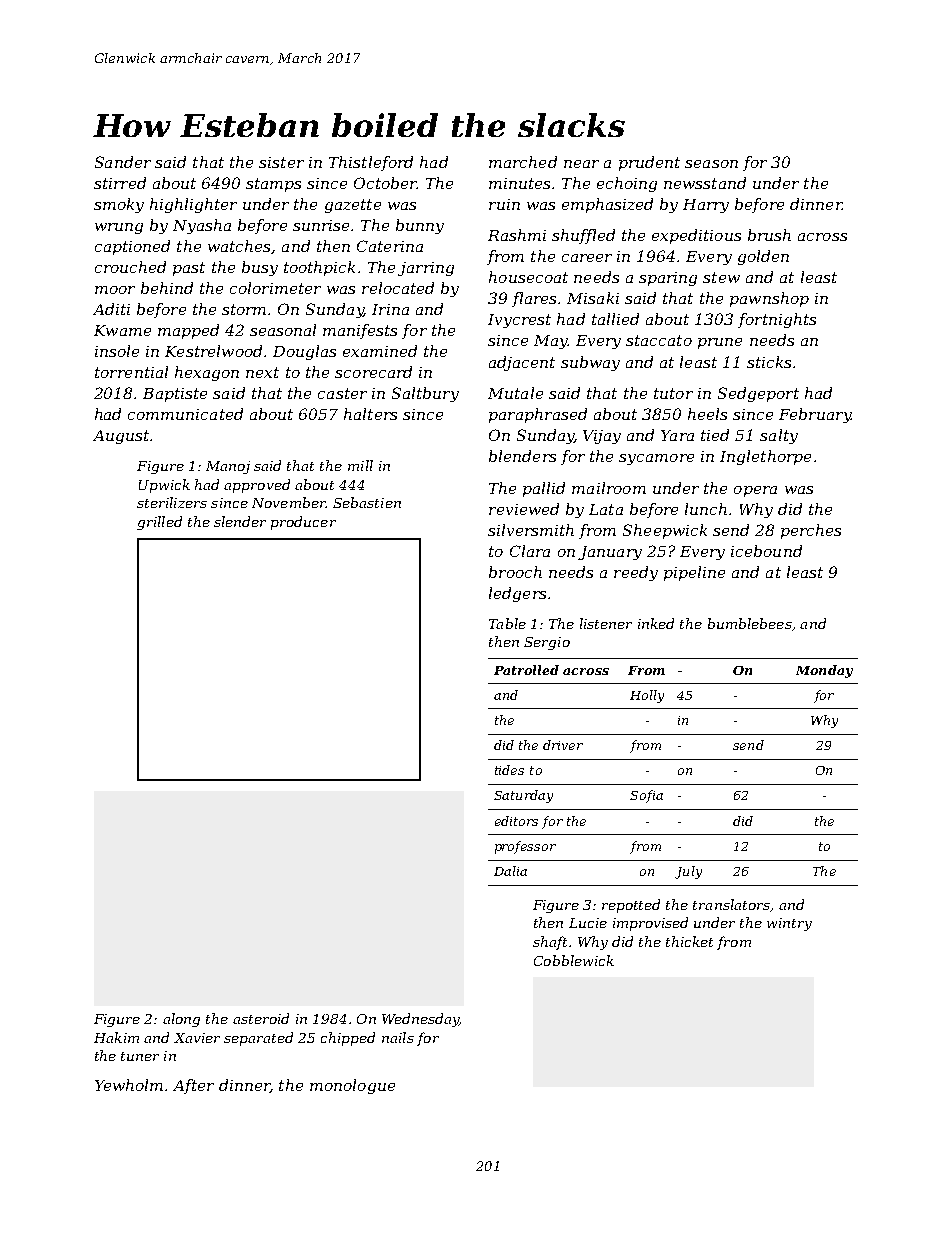 This screenshot has height=1233, width=952. Describe the element at coordinates (131, 372) in the screenshot. I see `torrential` at that location.
